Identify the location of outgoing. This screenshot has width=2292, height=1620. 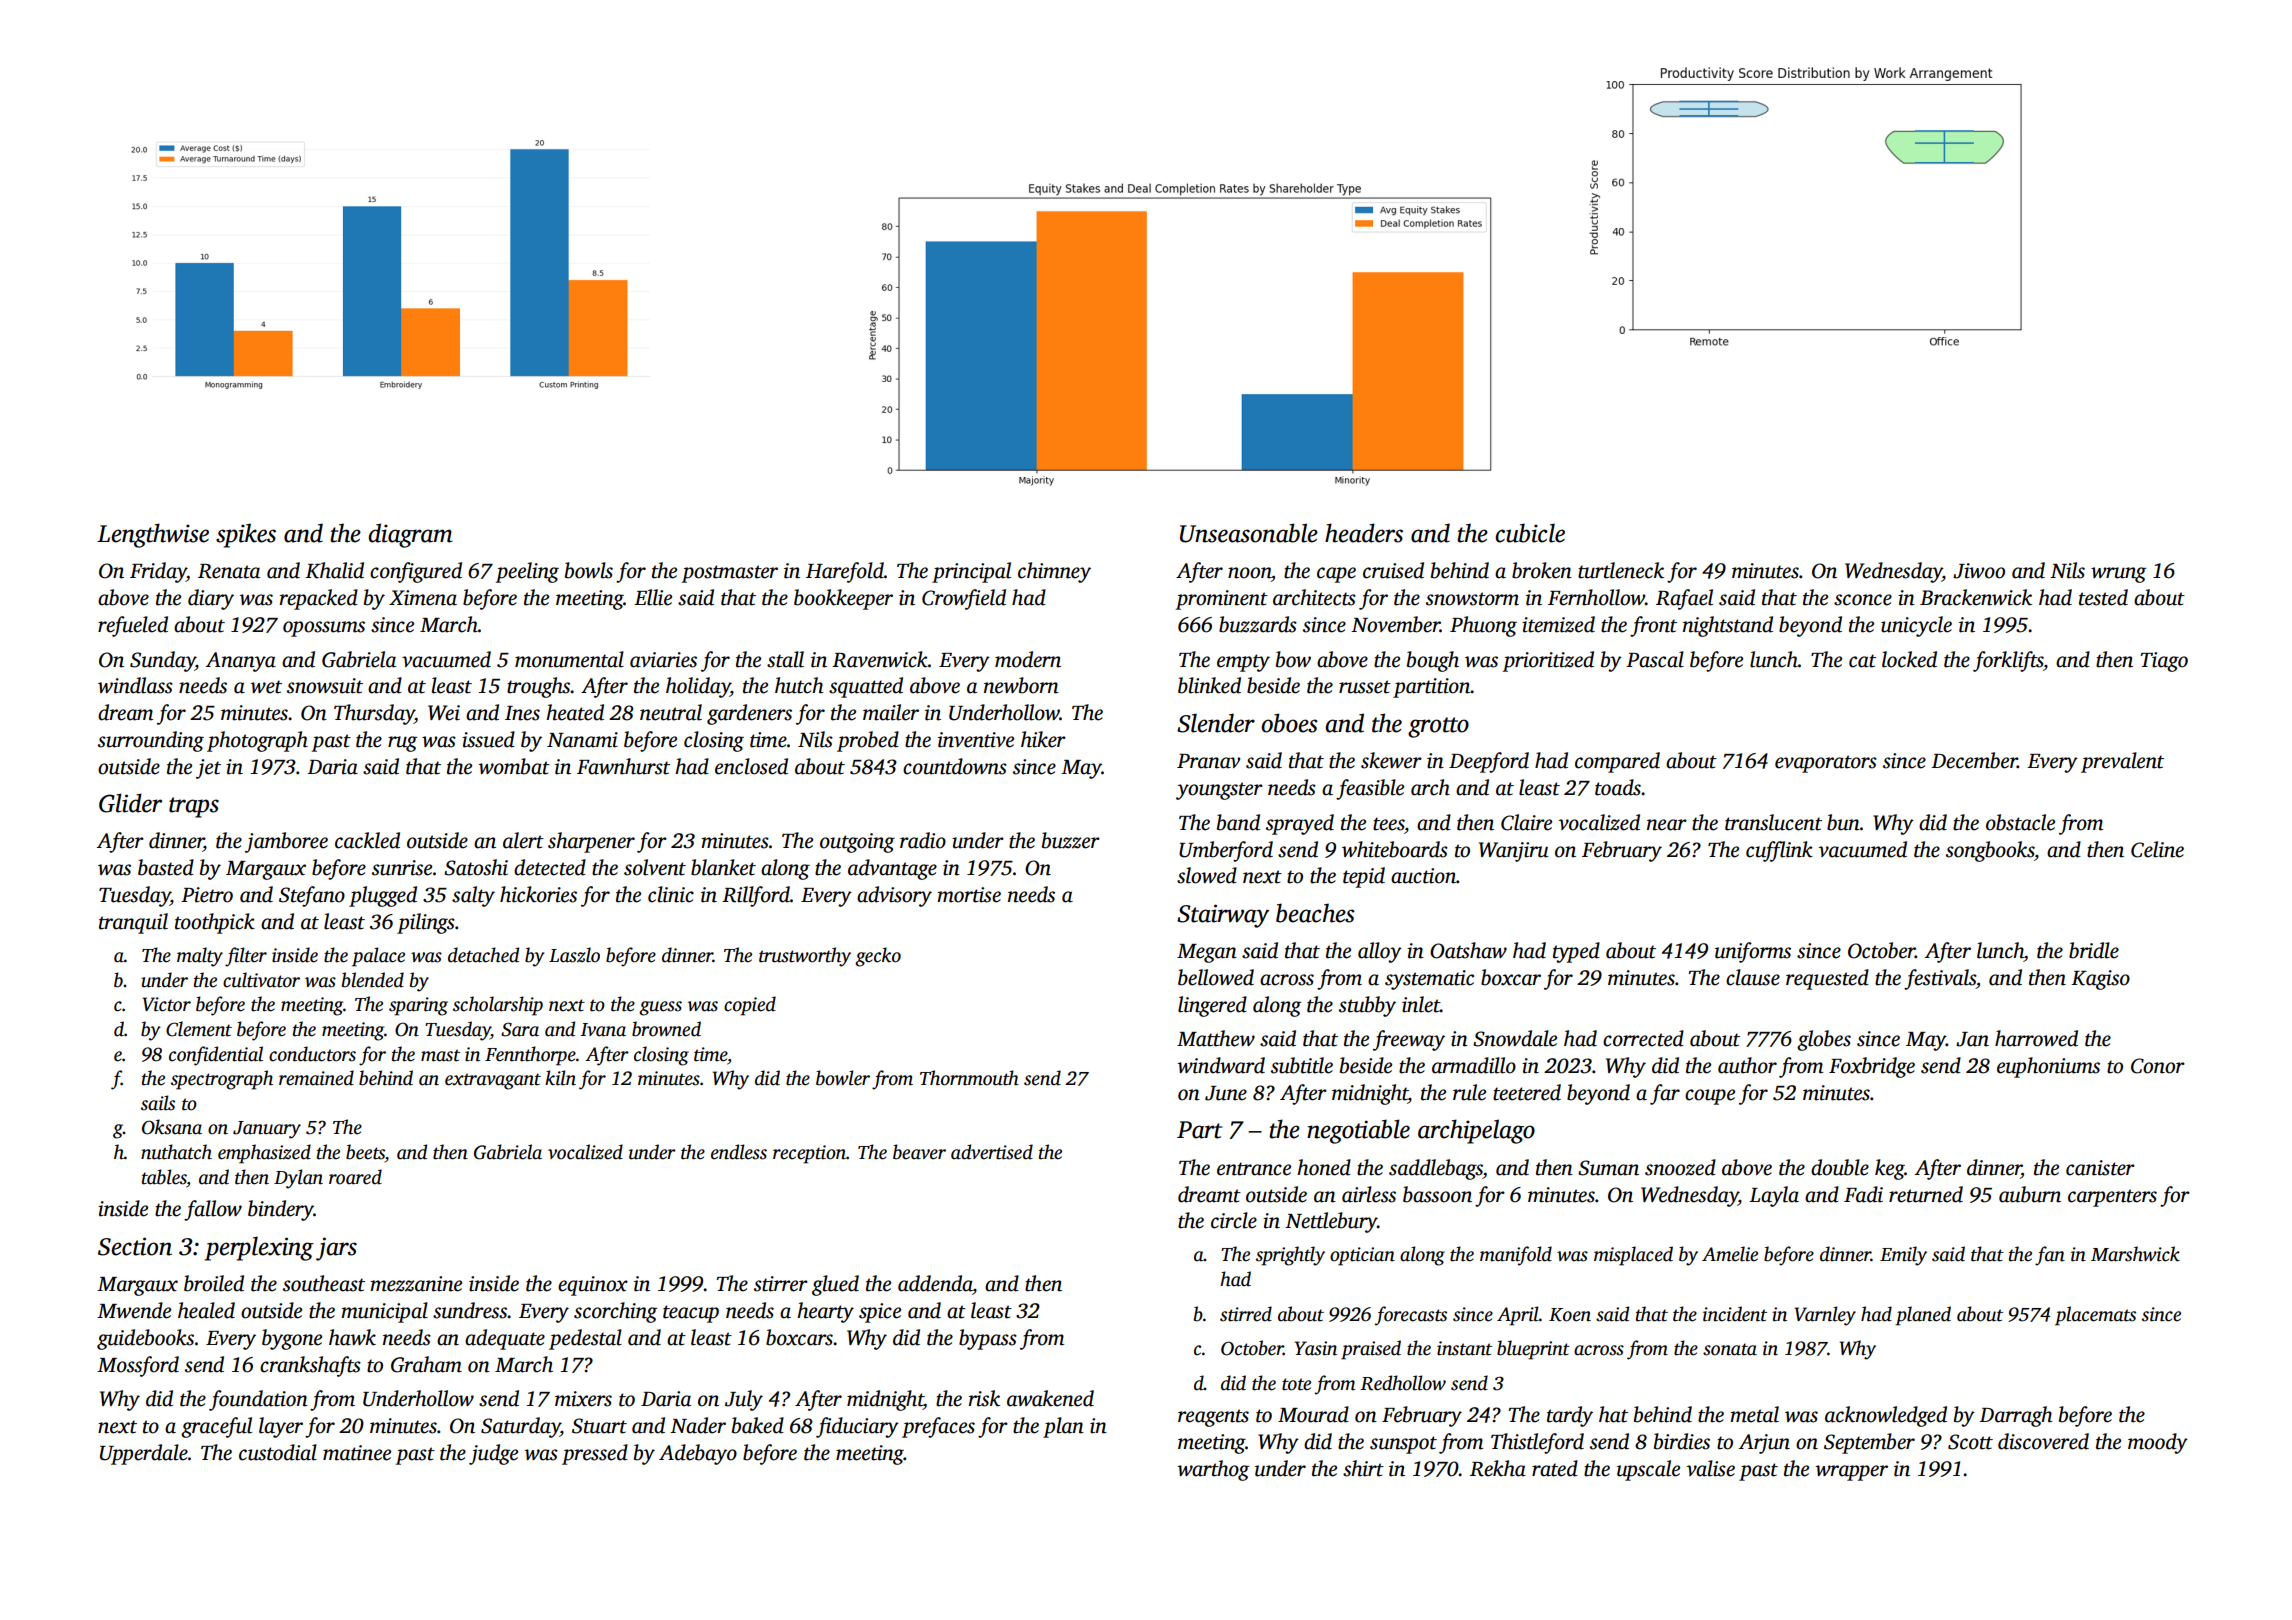
(857, 843).
